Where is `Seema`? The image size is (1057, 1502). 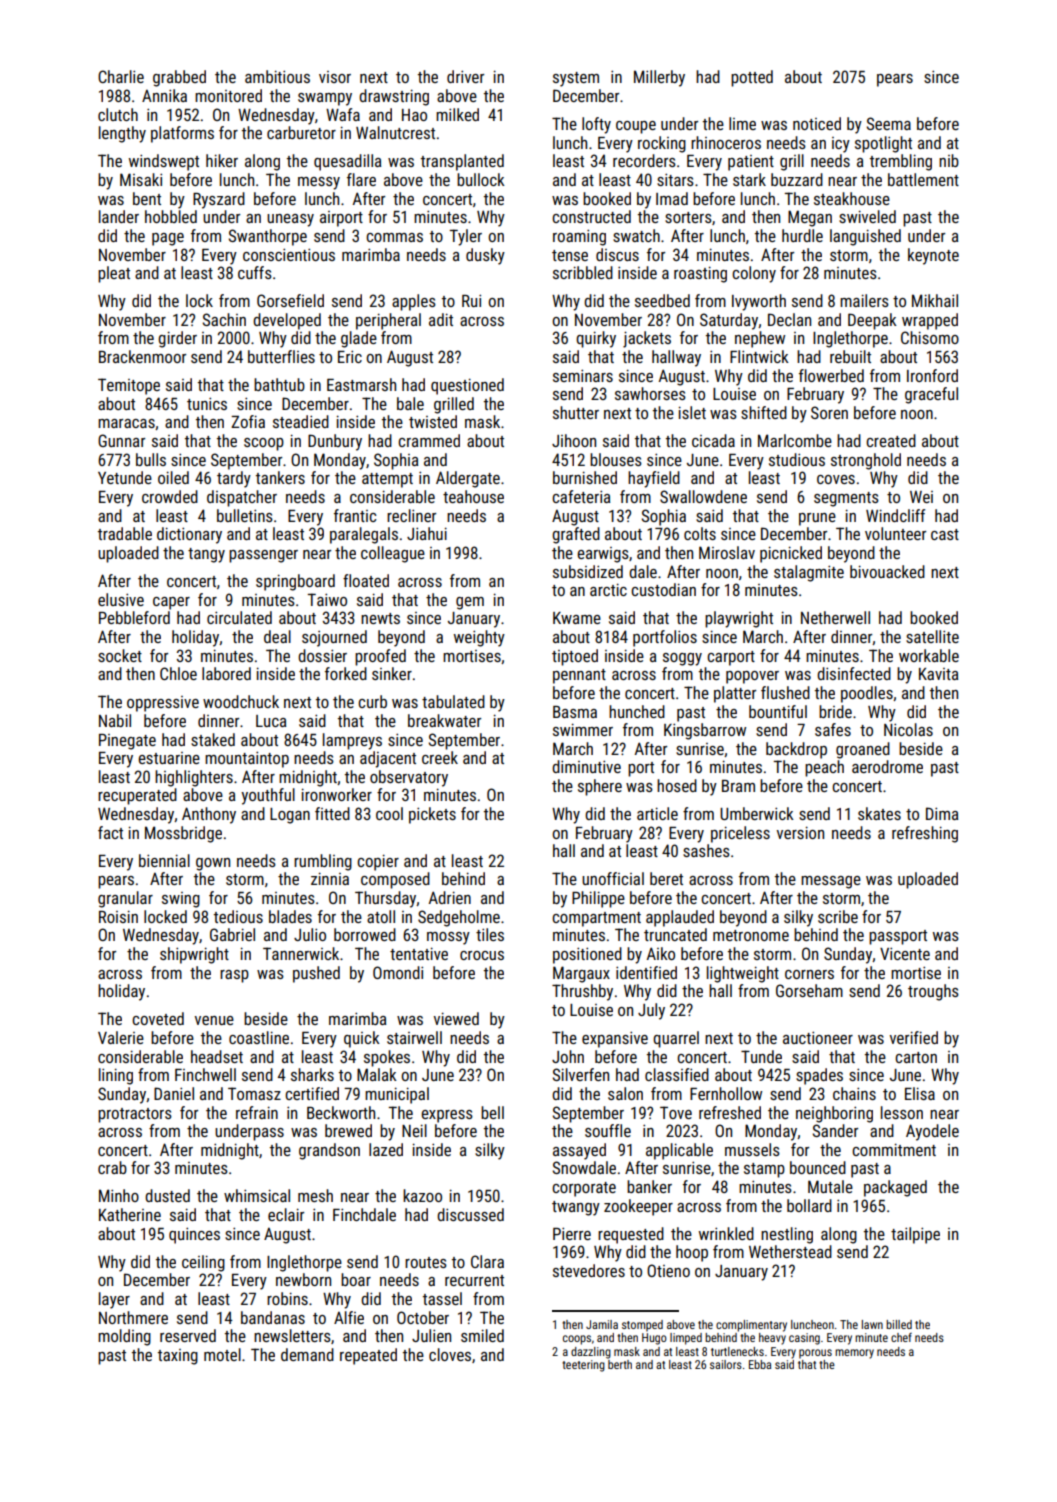
Seema is located at coordinates (888, 123).
